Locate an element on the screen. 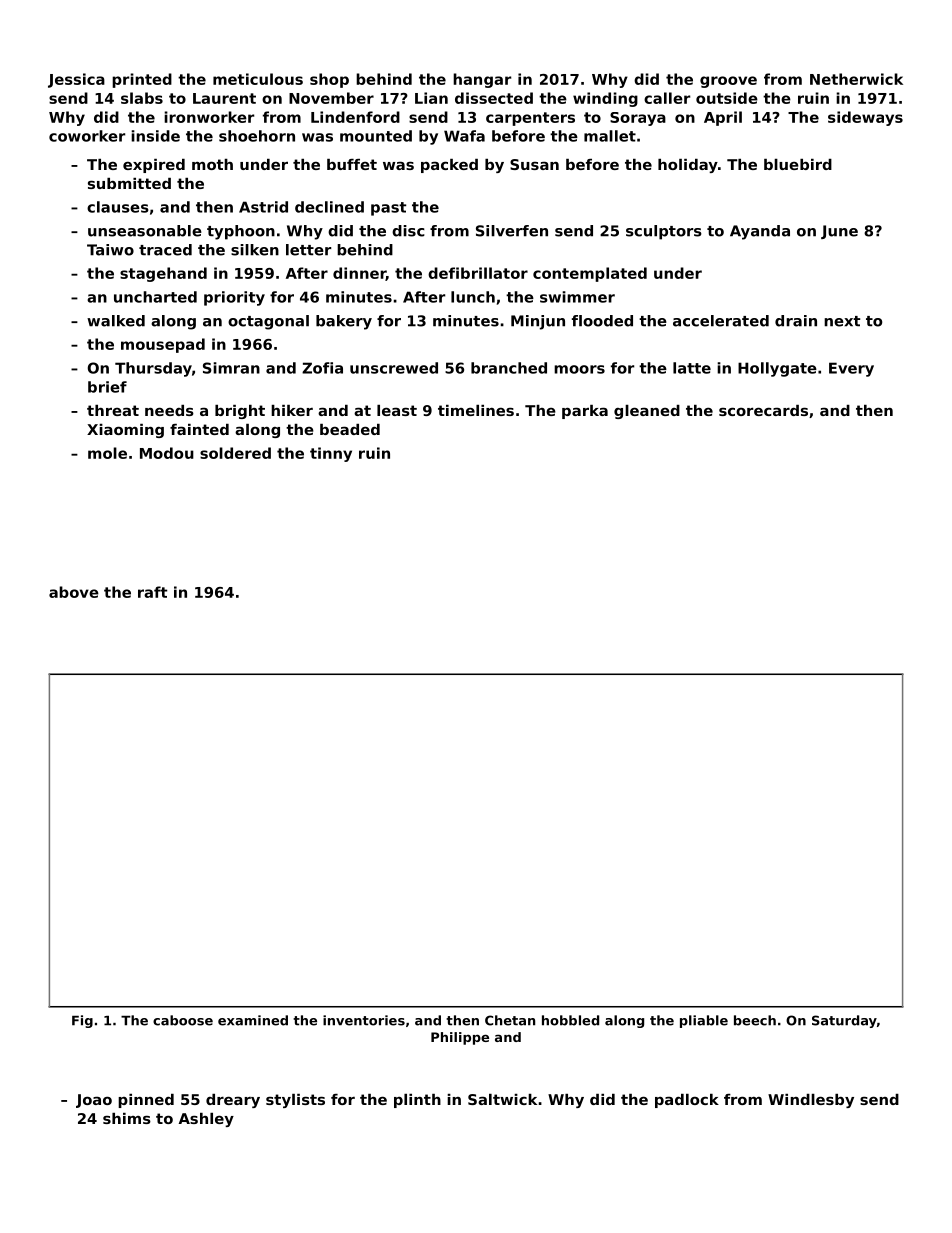  Lindenford is located at coordinates (355, 117).
